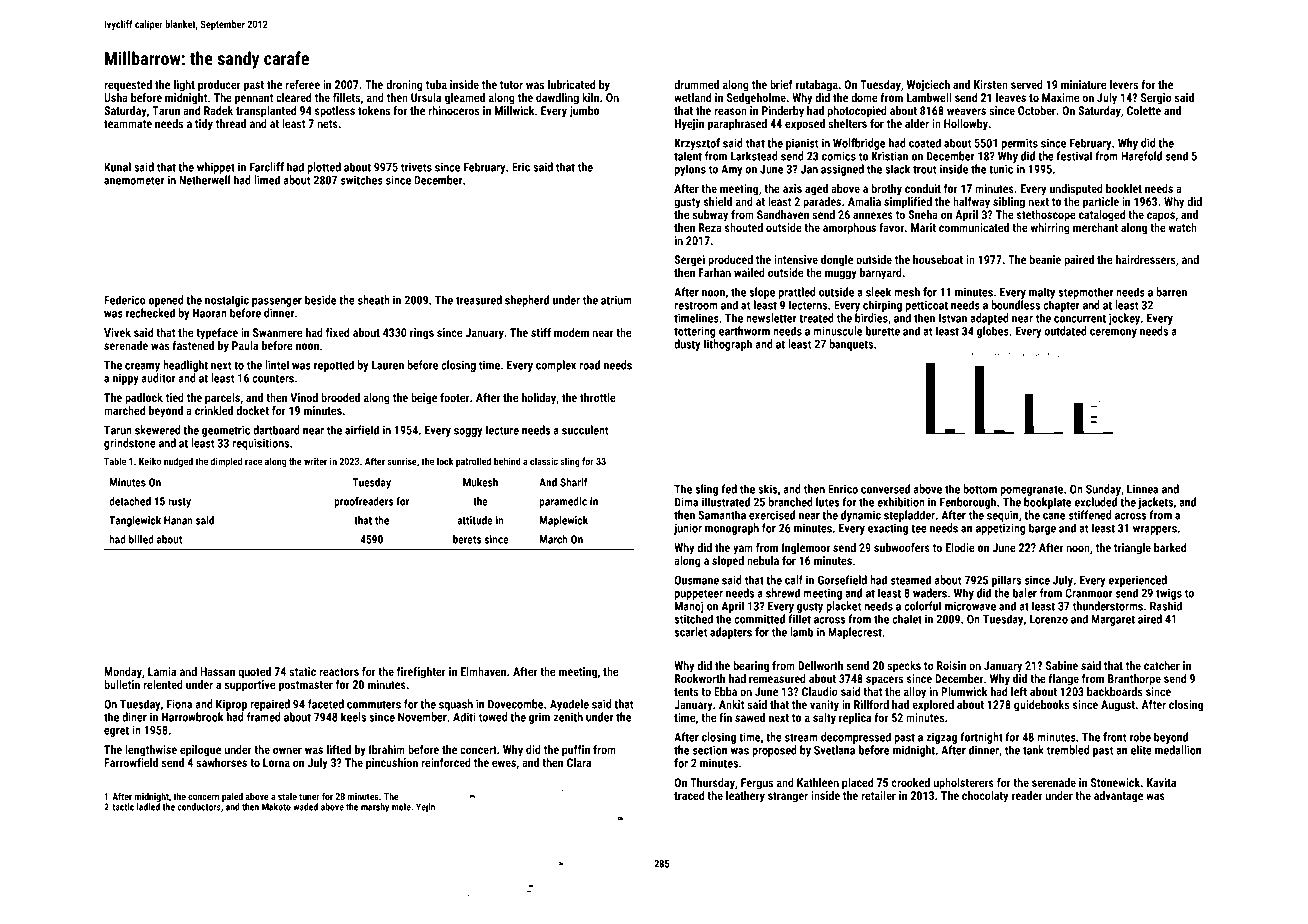 This image has height=924, width=1308. Describe the element at coordinates (689, 261) in the image. I see `Sergei` at that location.
